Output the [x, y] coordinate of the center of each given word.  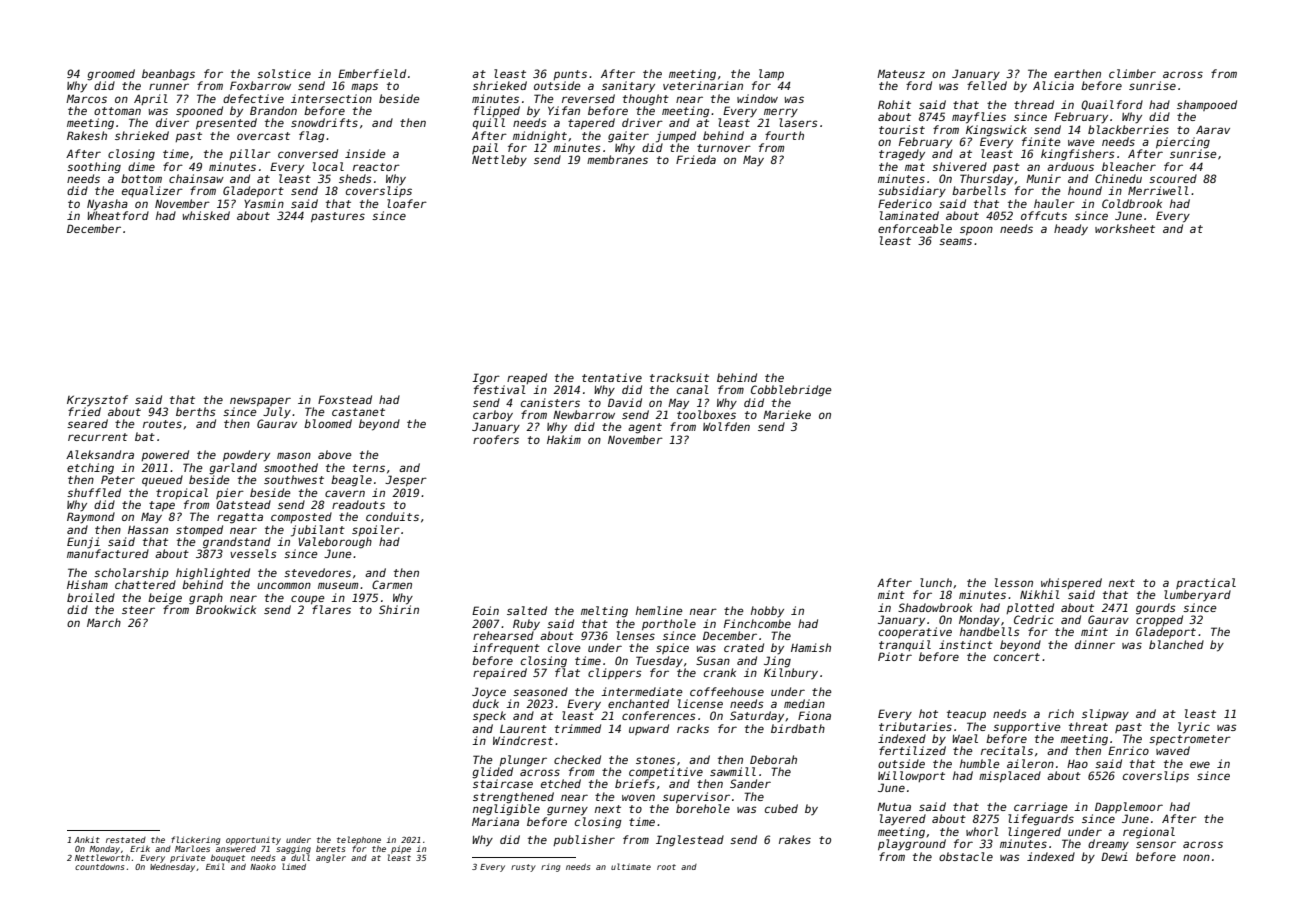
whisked [206, 215]
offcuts [1044, 215]
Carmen [392, 584]
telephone [359, 840]
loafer [407, 203]
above [335, 454]
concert [1017, 657]
